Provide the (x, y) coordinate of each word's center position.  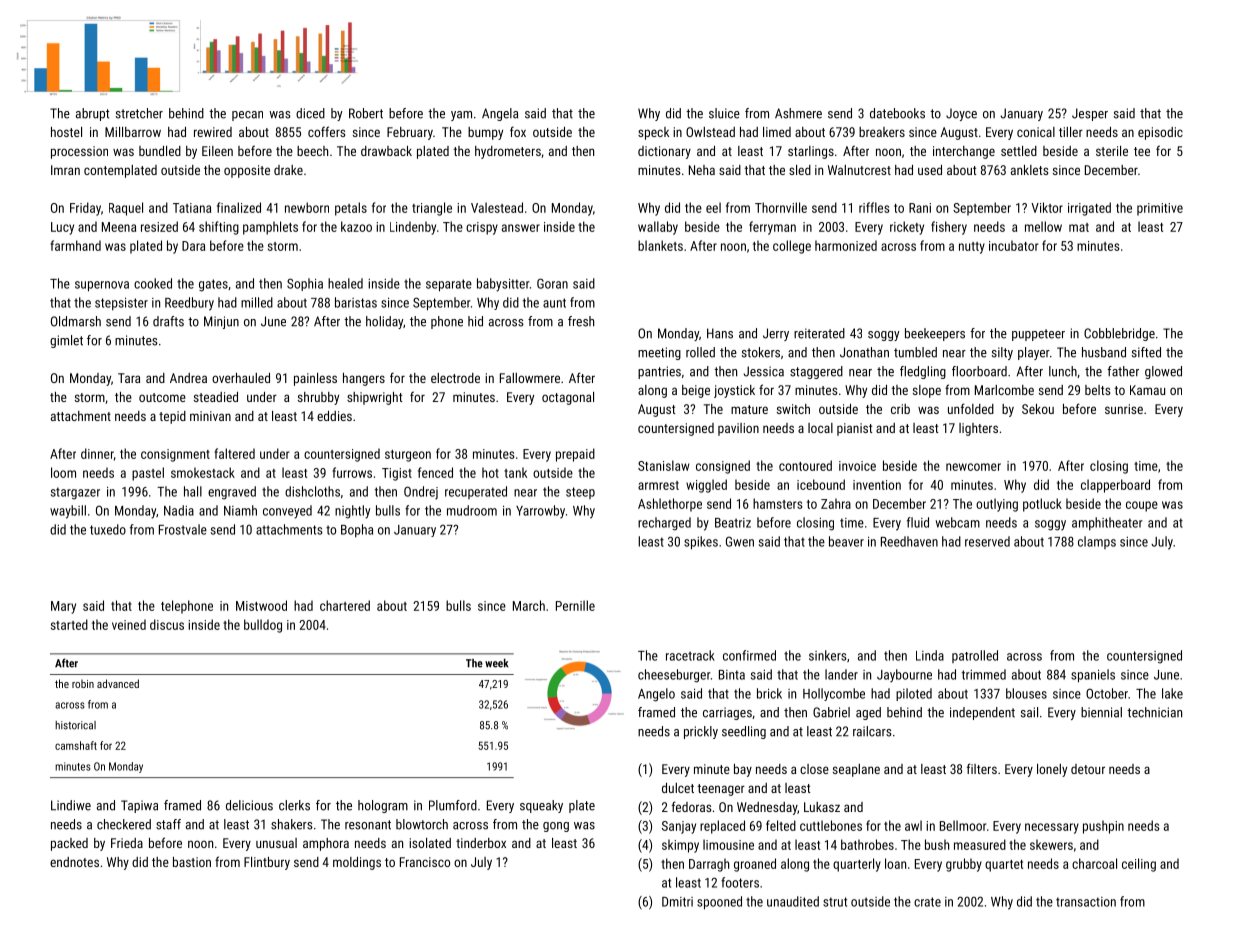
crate (927, 902)
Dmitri (677, 902)
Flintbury (267, 863)
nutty (972, 248)
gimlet (66, 341)
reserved (987, 541)
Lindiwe (71, 805)
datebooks (897, 113)
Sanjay (679, 827)
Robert (366, 113)
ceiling (1139, 865)
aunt (554, 303)
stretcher (139, 113)
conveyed (287, 512)
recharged (664, 524)
